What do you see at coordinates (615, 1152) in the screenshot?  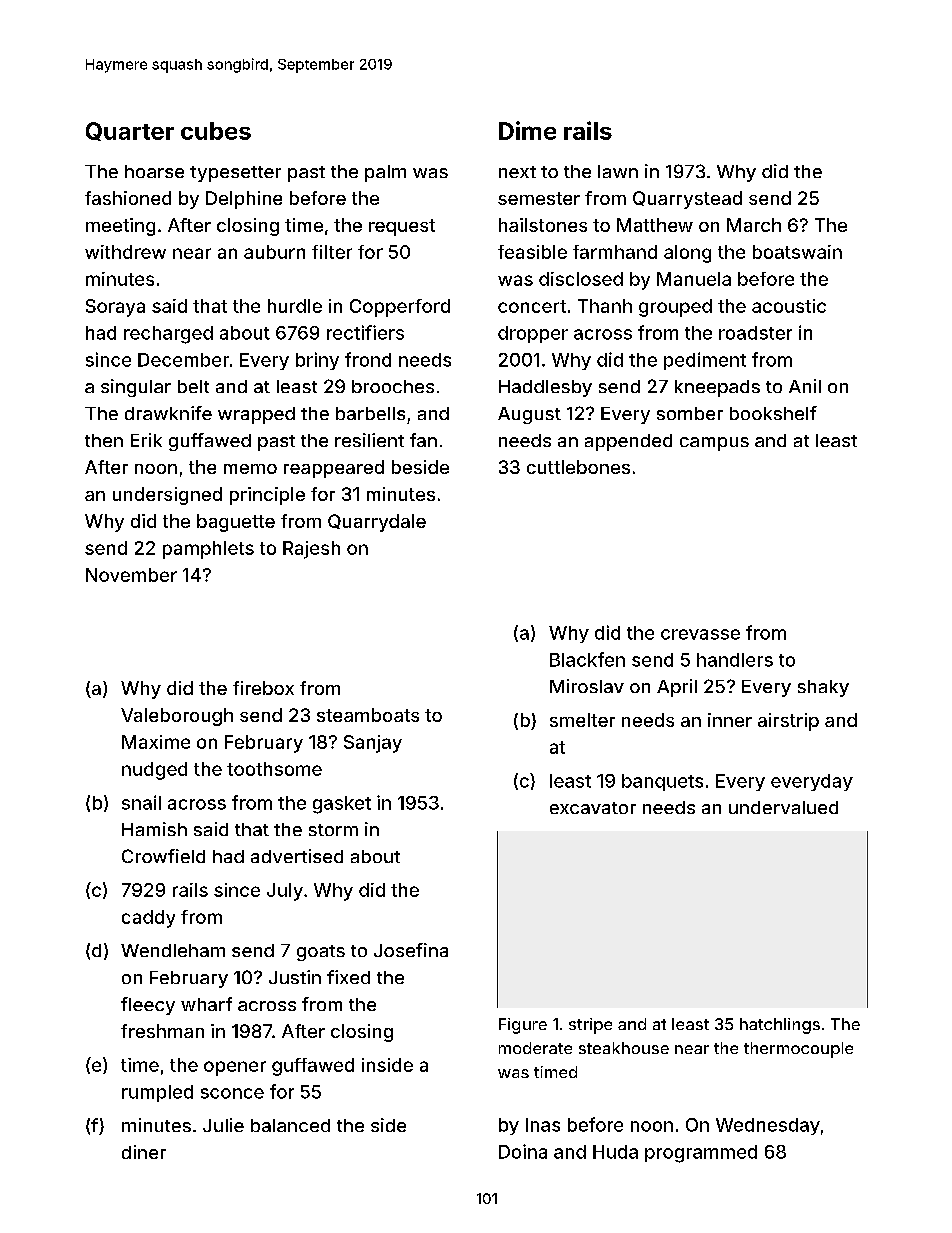 I see `Huda` at bounding box center [615, 1152].
